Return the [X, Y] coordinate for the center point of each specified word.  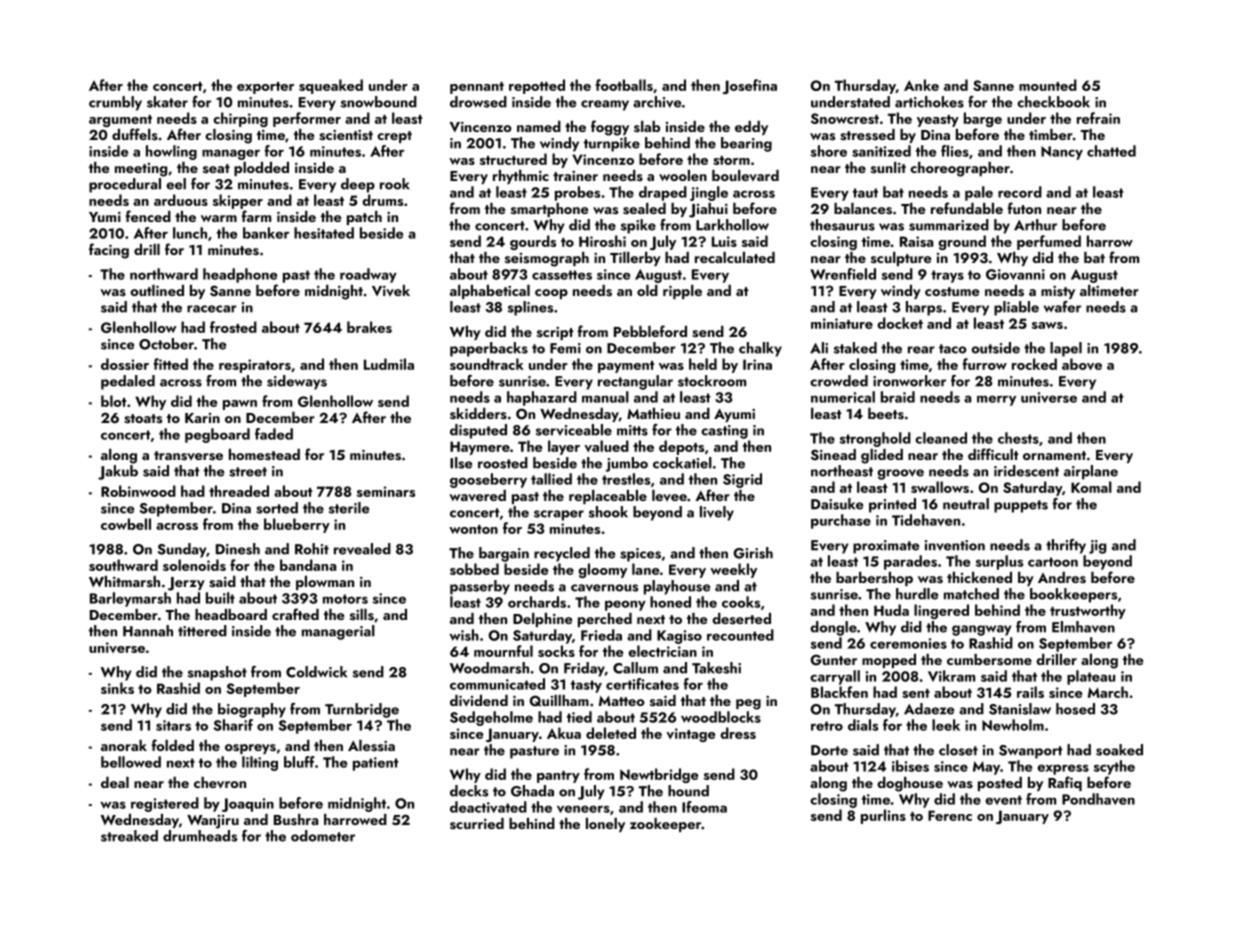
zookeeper [666, 825]
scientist [346, 135]
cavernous [604, 588]
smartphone [550, 210]
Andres [1062, 578]
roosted [503, 463]
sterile [349, 508]
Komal [1091, 487]
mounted [1048, 85]
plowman [325, 583]
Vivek [391, 290]
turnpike [612, 144]
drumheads [200, 836]
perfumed [1049, 242]
